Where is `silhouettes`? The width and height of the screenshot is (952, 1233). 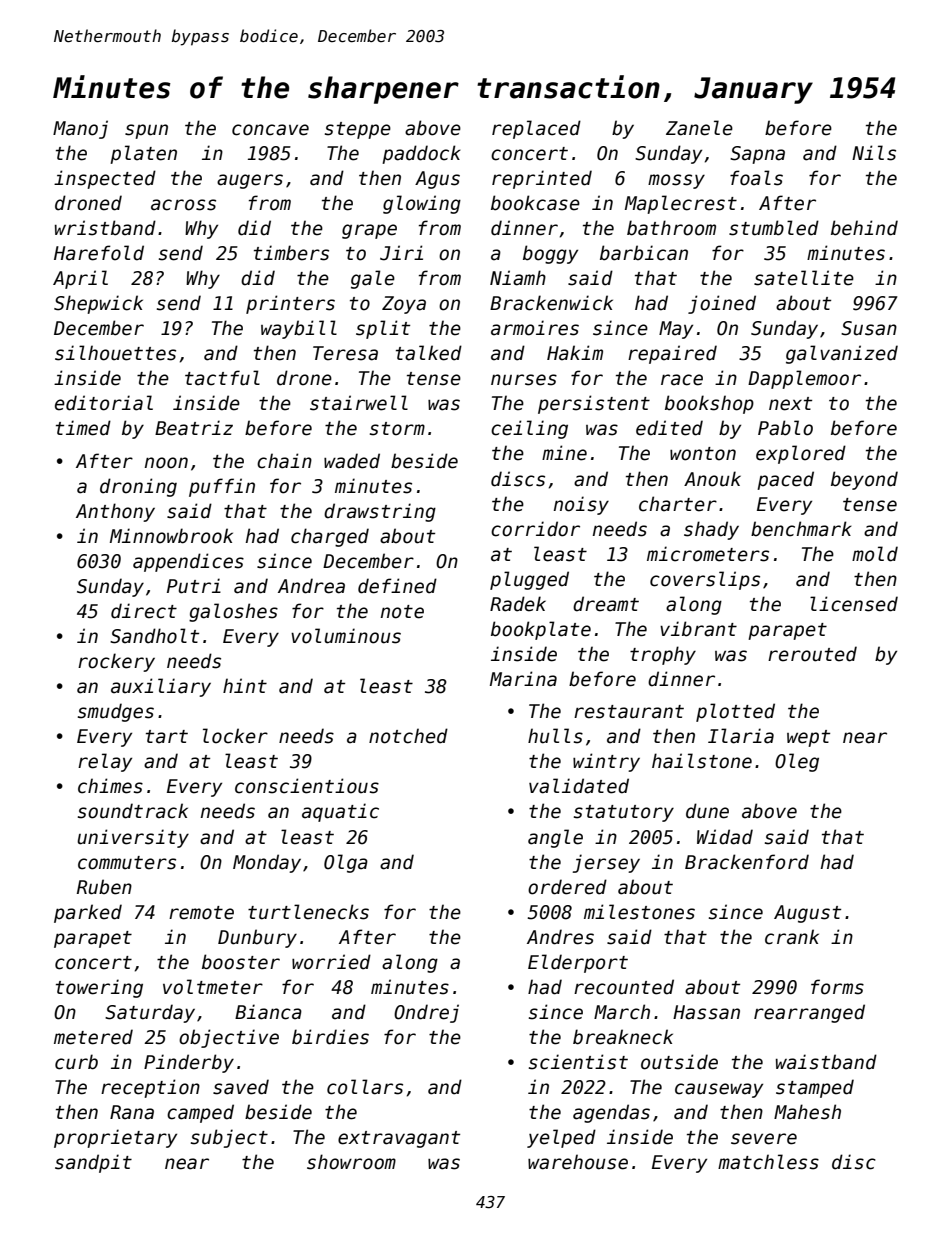
silhouettes is located at coordinates (115, 353).
